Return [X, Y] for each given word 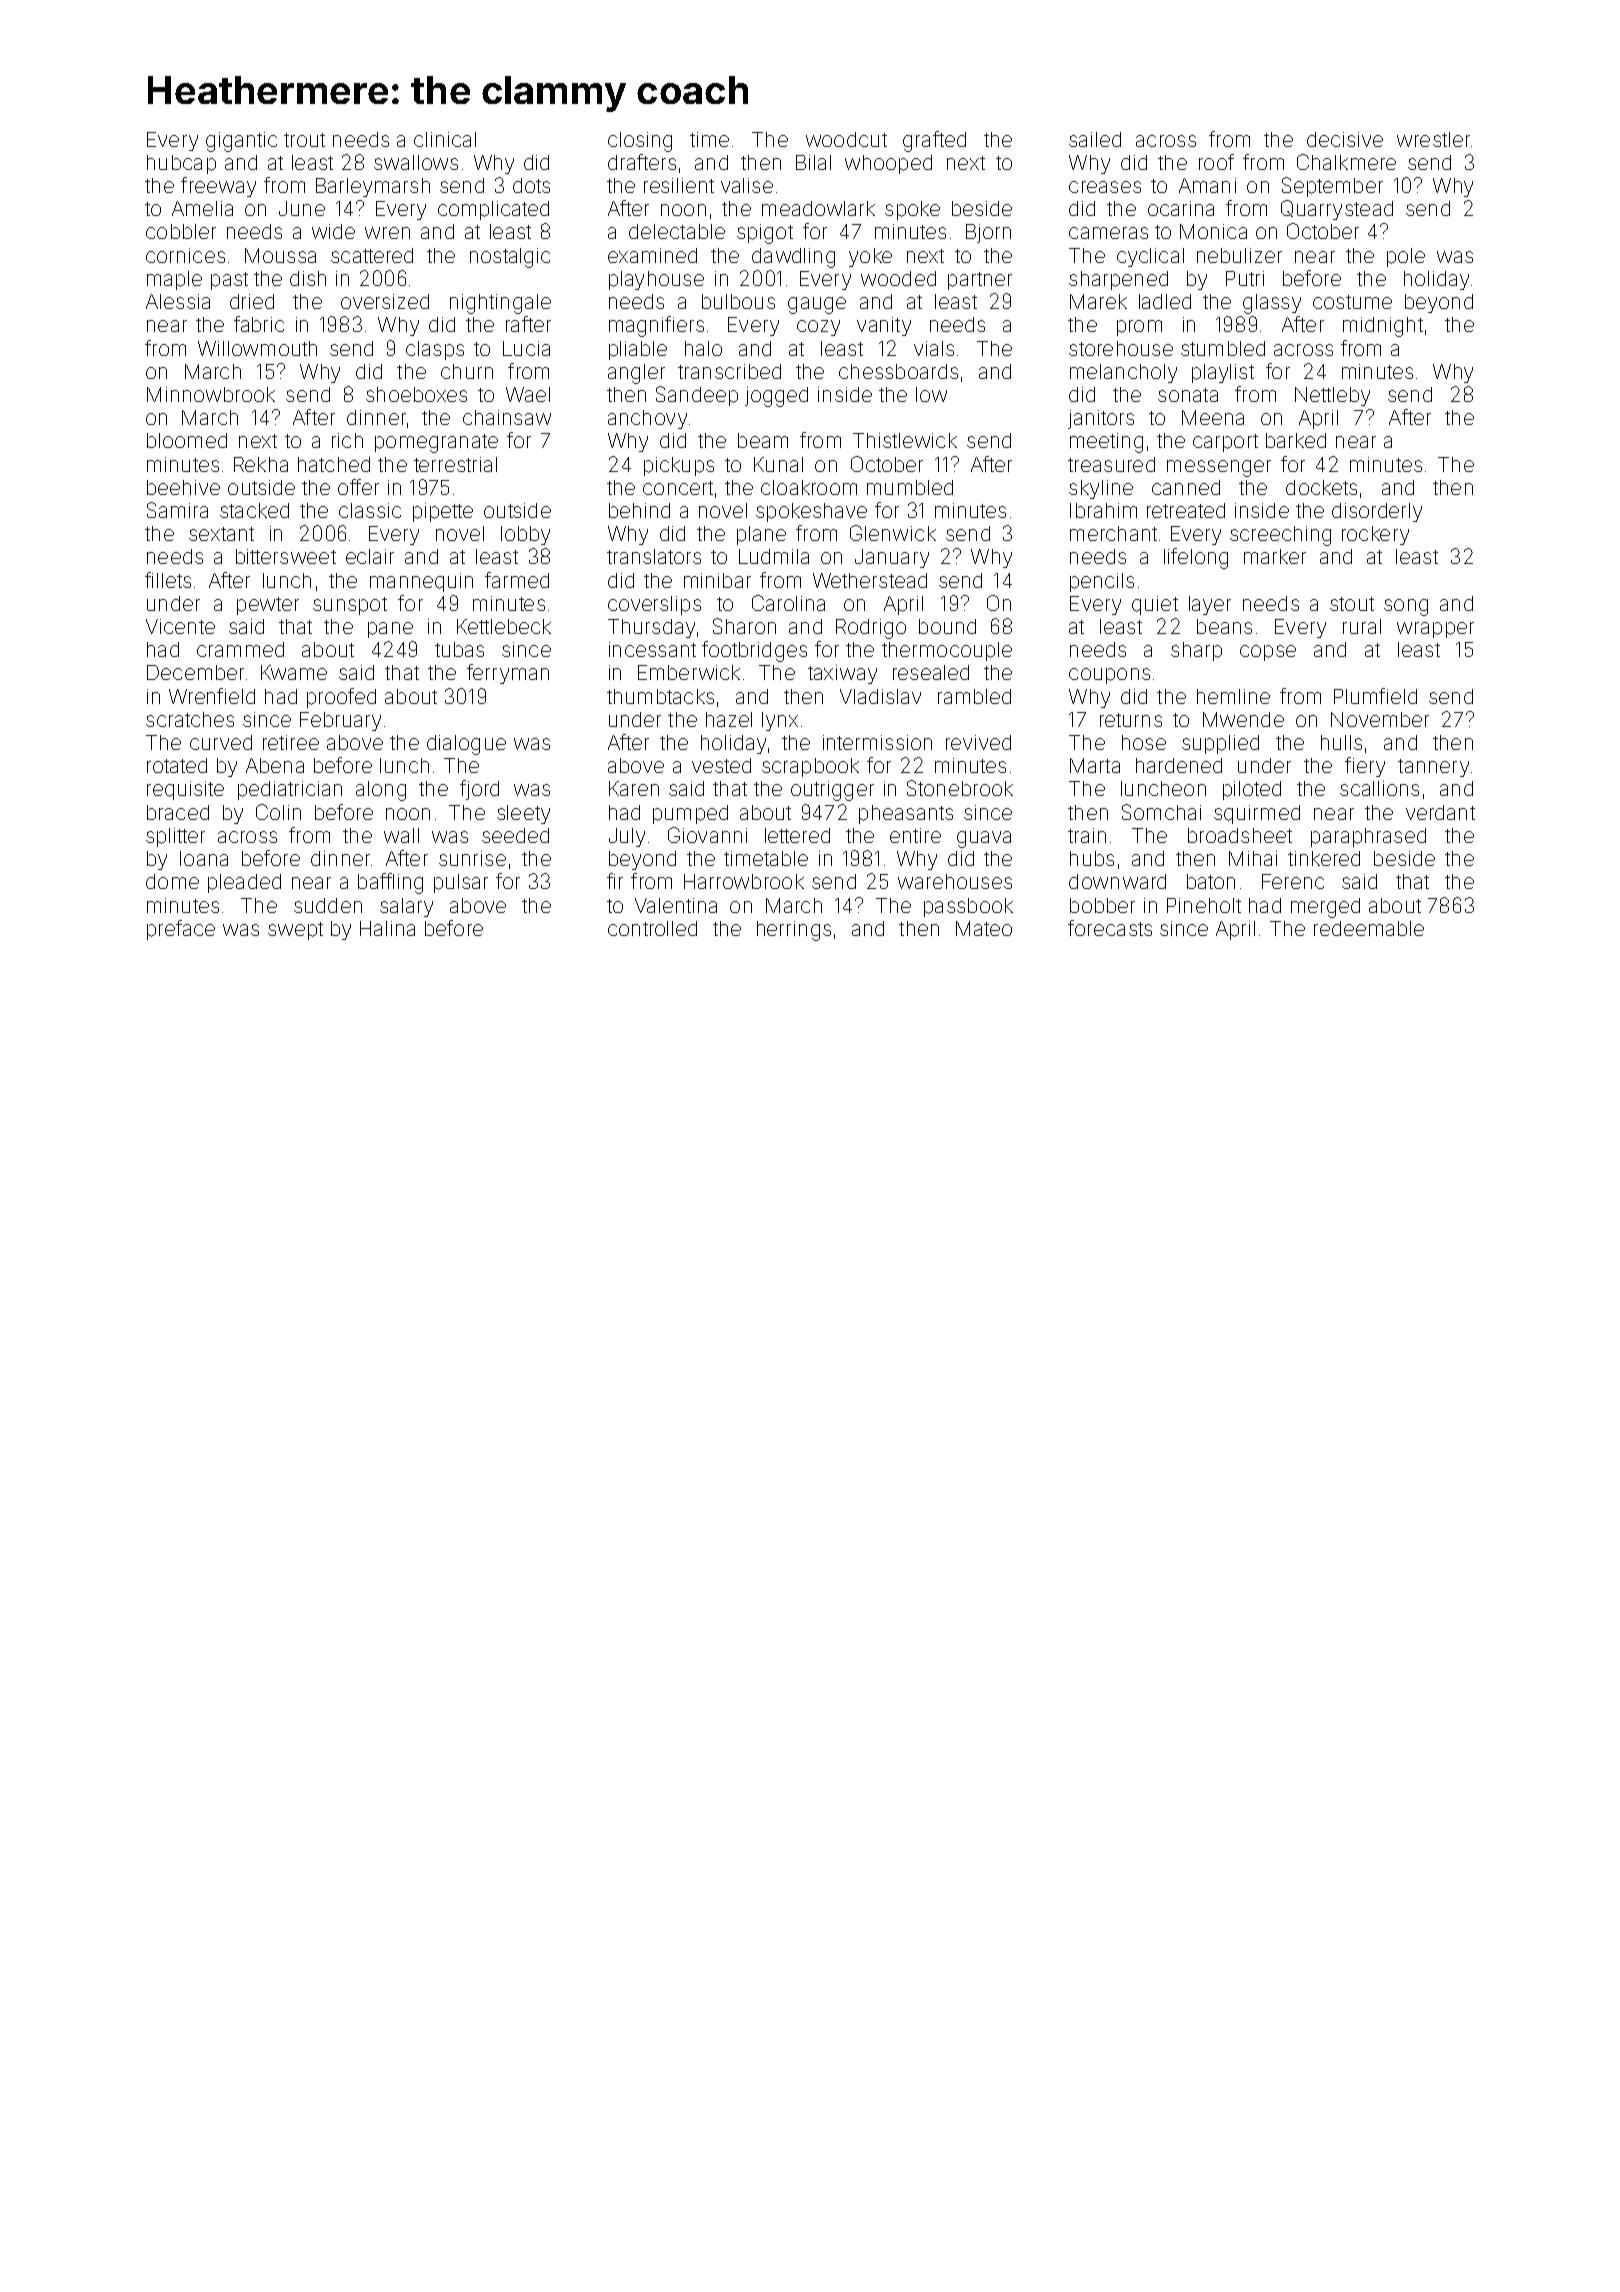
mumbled [910, 487]
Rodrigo [871, 629]
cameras [1108, 233]
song [1406, 607]
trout [304, 140]
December [195, 672]
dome [172, 881]
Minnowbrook [211, 394]
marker [1275, 556]
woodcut [846, 139]
